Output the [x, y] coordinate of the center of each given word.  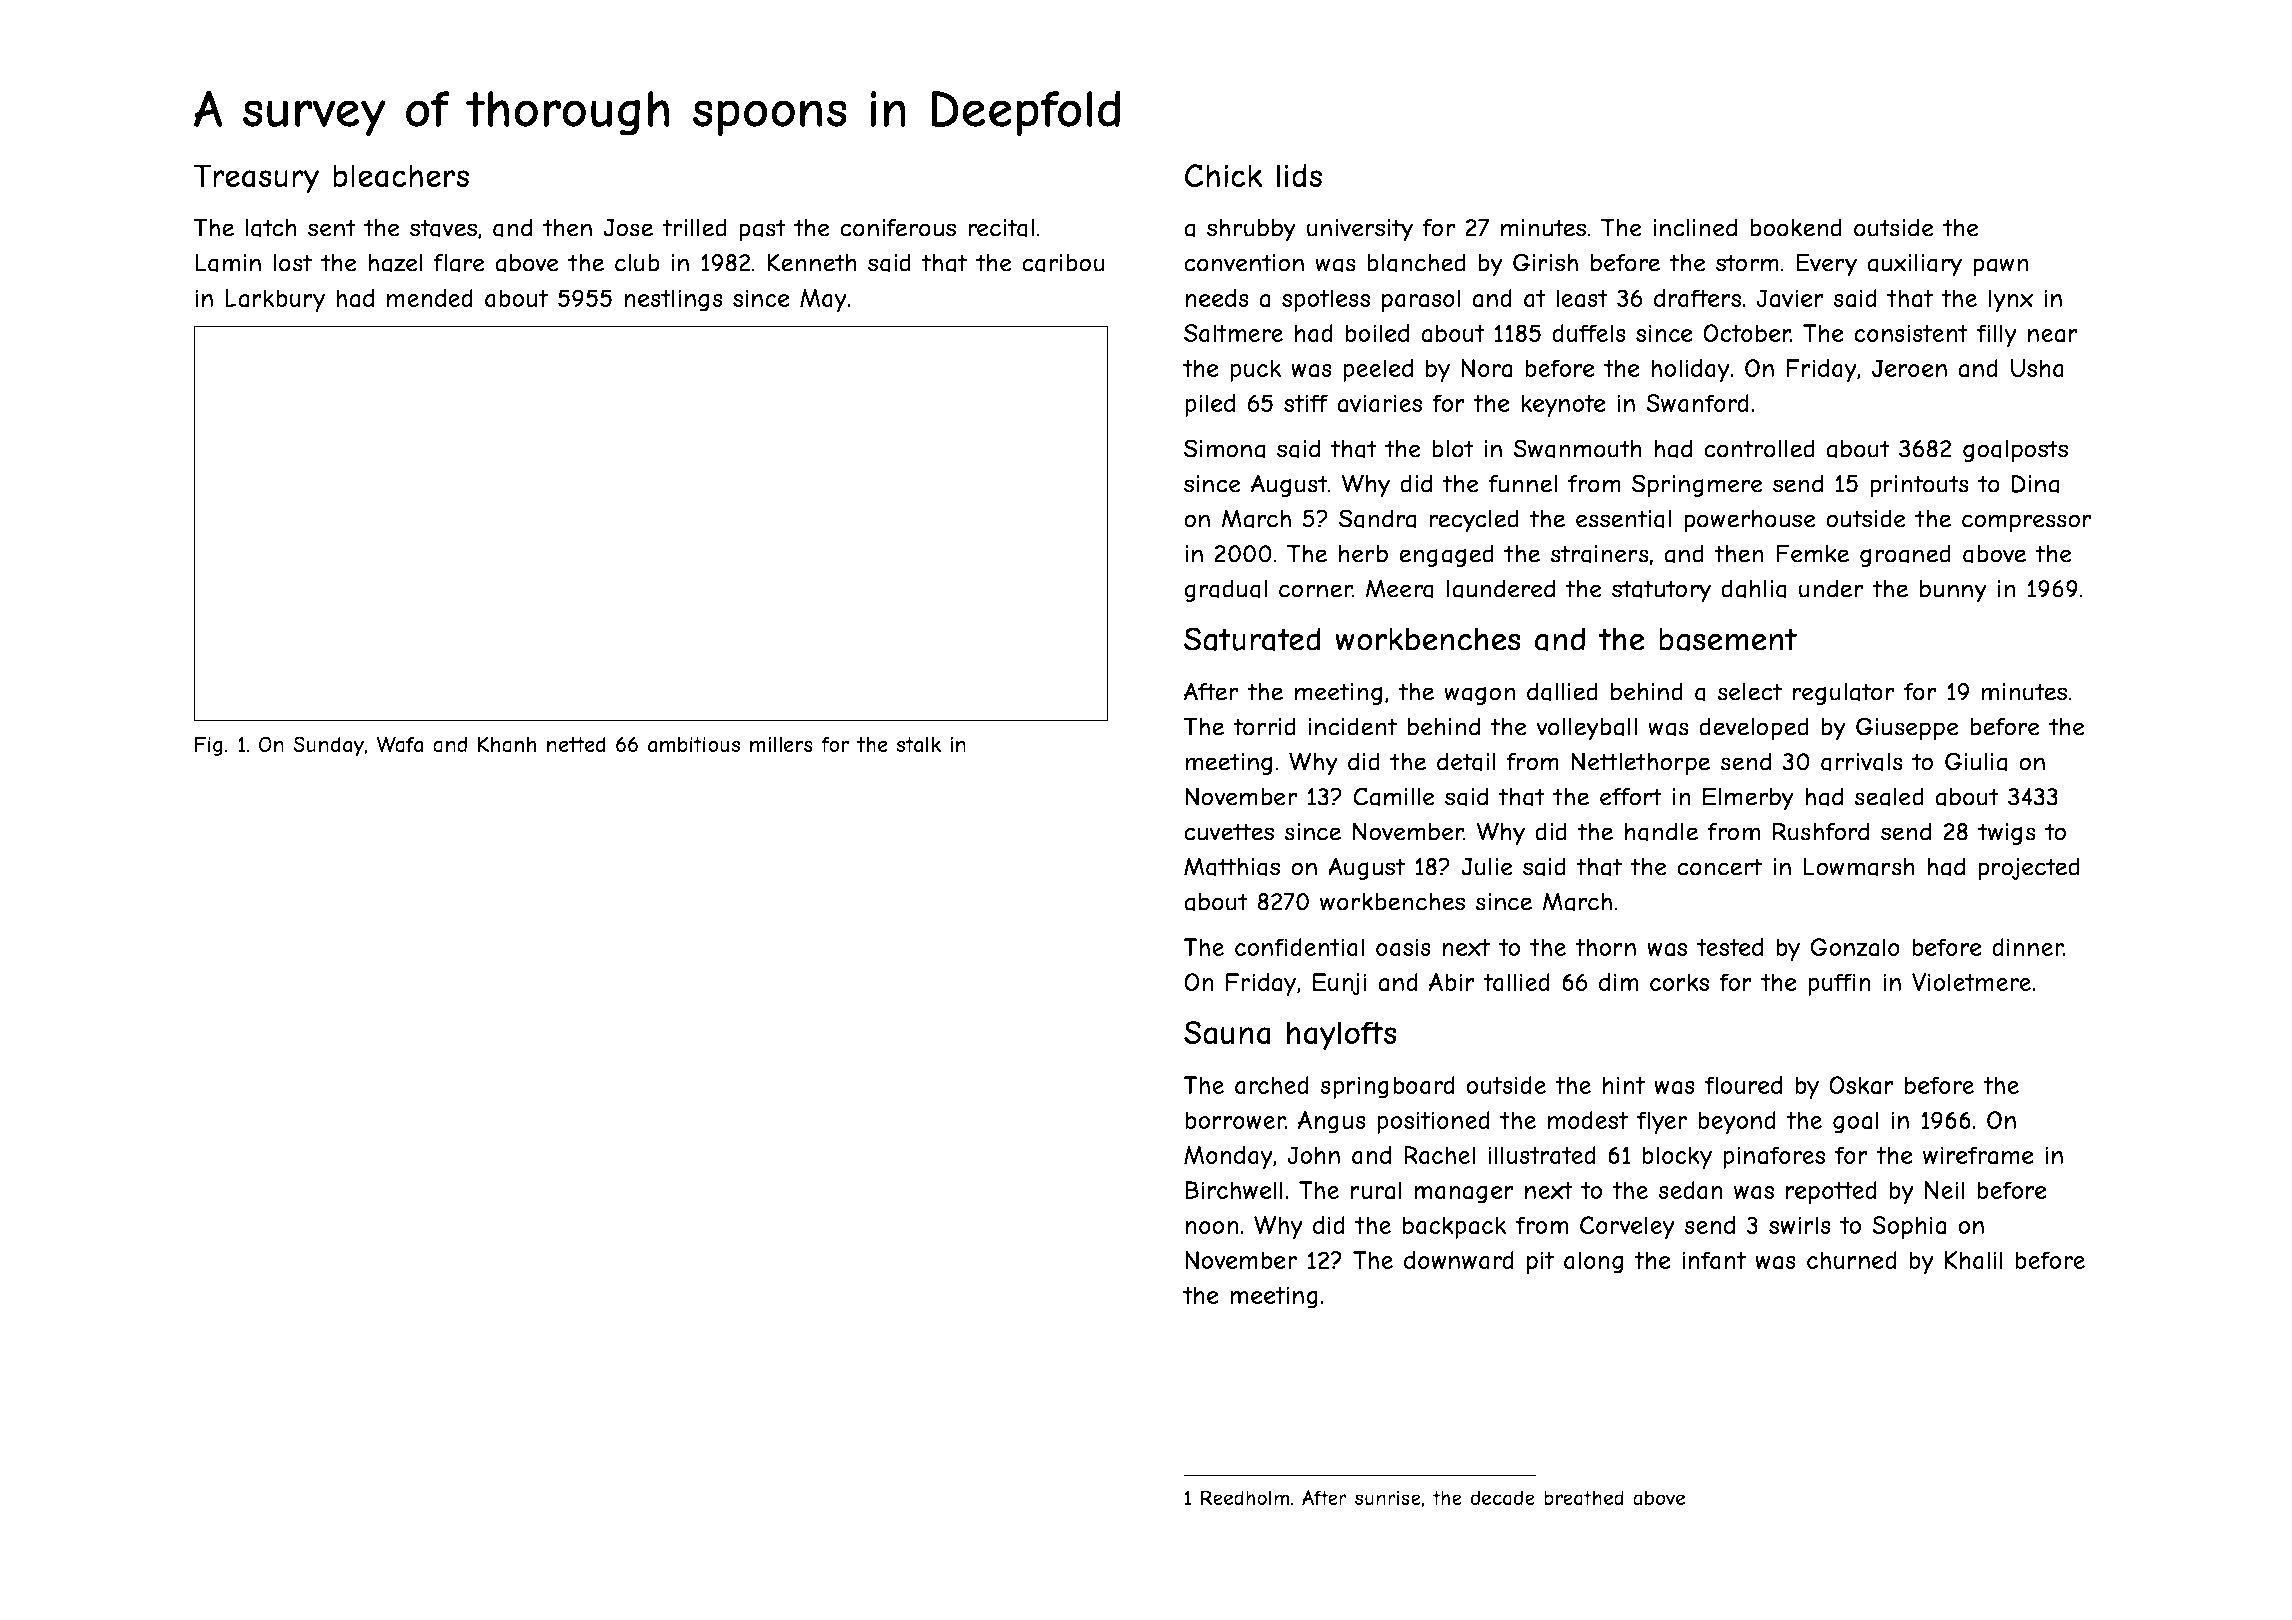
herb [1363, 554]
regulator [1844, 694]
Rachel [1440, 1155]
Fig [209, 746]
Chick [1223, 175]
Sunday [328, 746]
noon [1212, 1227]
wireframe [1978, 1155]
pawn [2001, 267]
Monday [1228, 1157]
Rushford [1821, 831]
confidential [1299, 947]
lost [293, 263]
